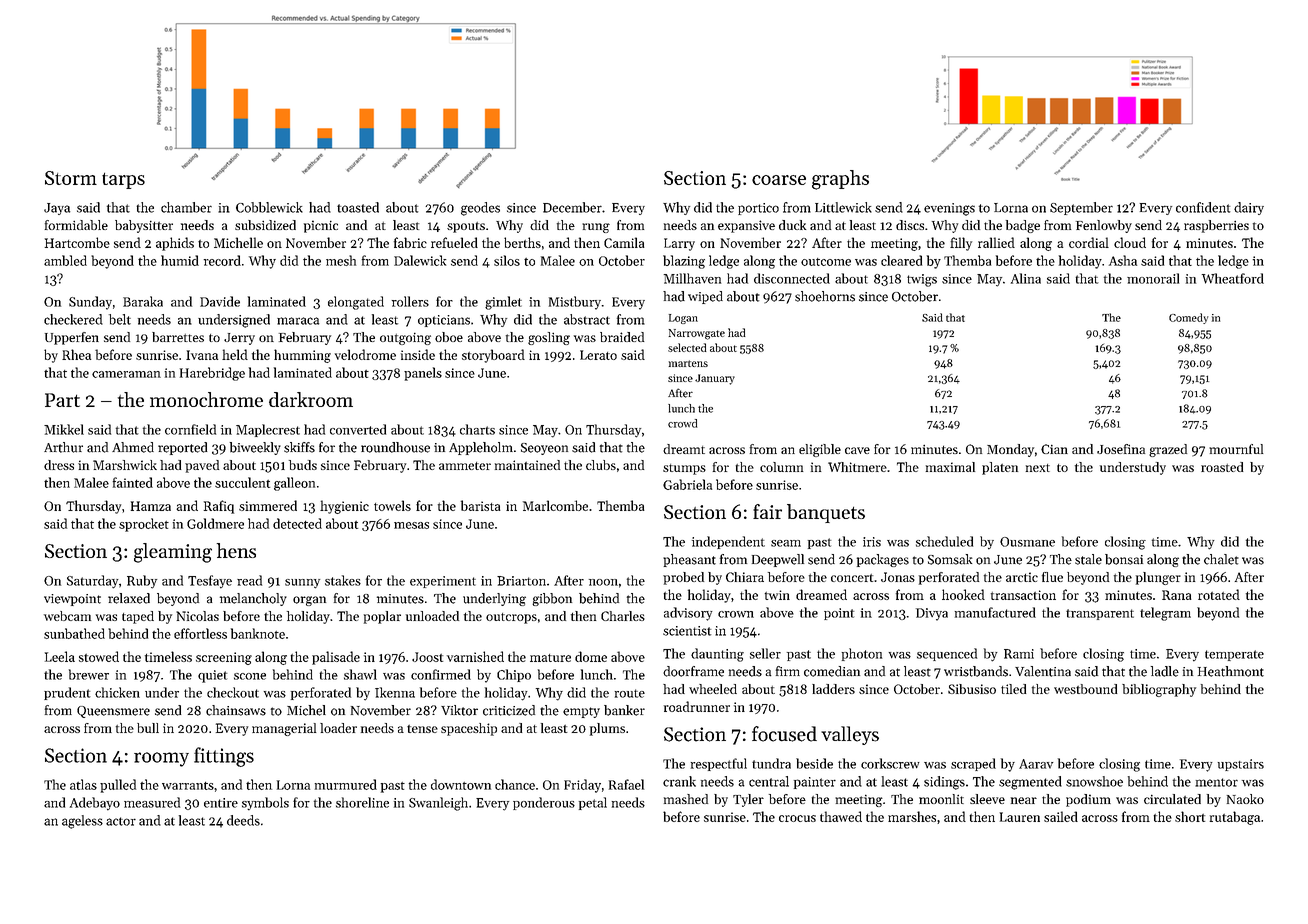 This document has width=1308, height=924. I want to click on monochrome, so click(206, 399).
